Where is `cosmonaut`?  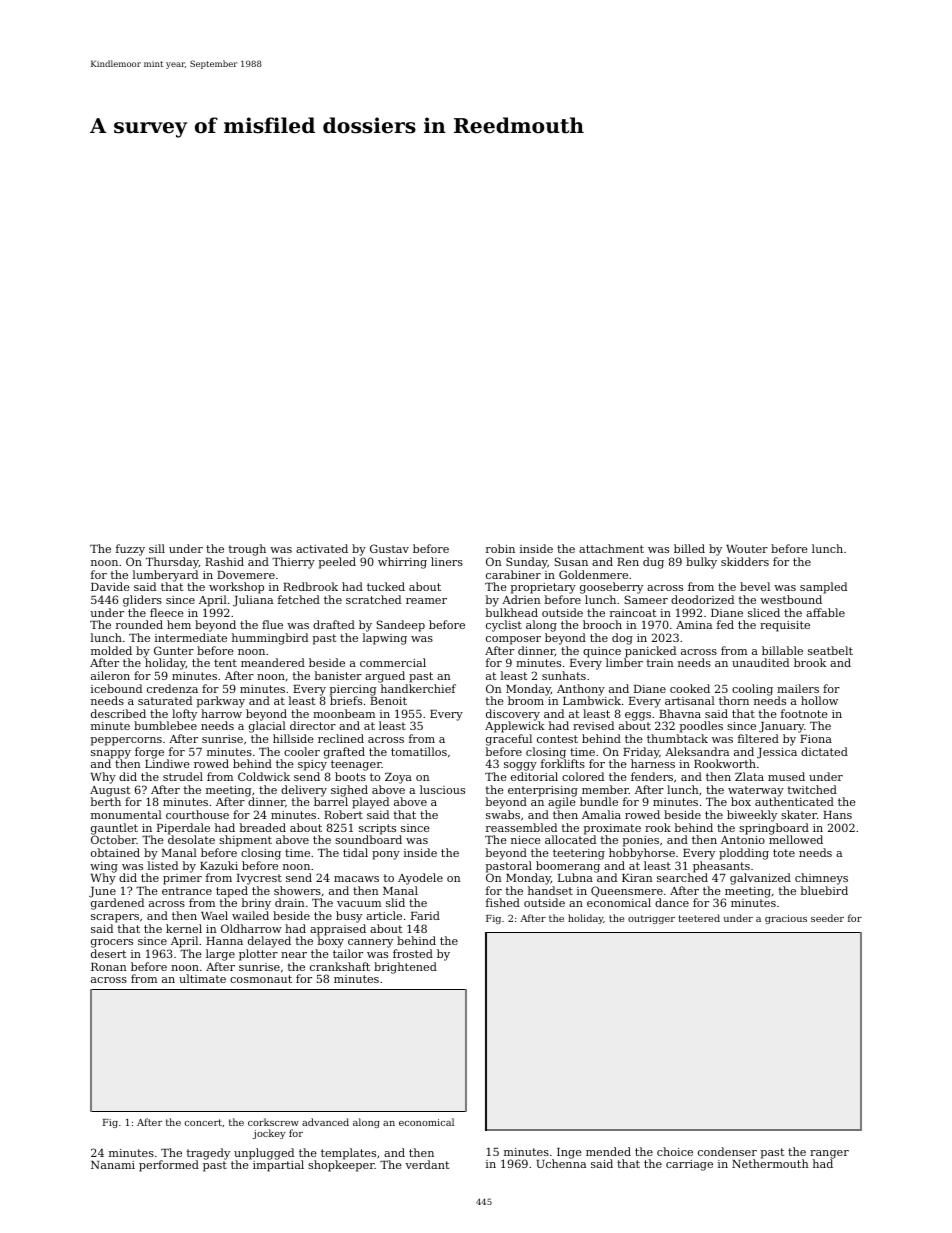 cosmonaut is located at coordinates (261, 979).
